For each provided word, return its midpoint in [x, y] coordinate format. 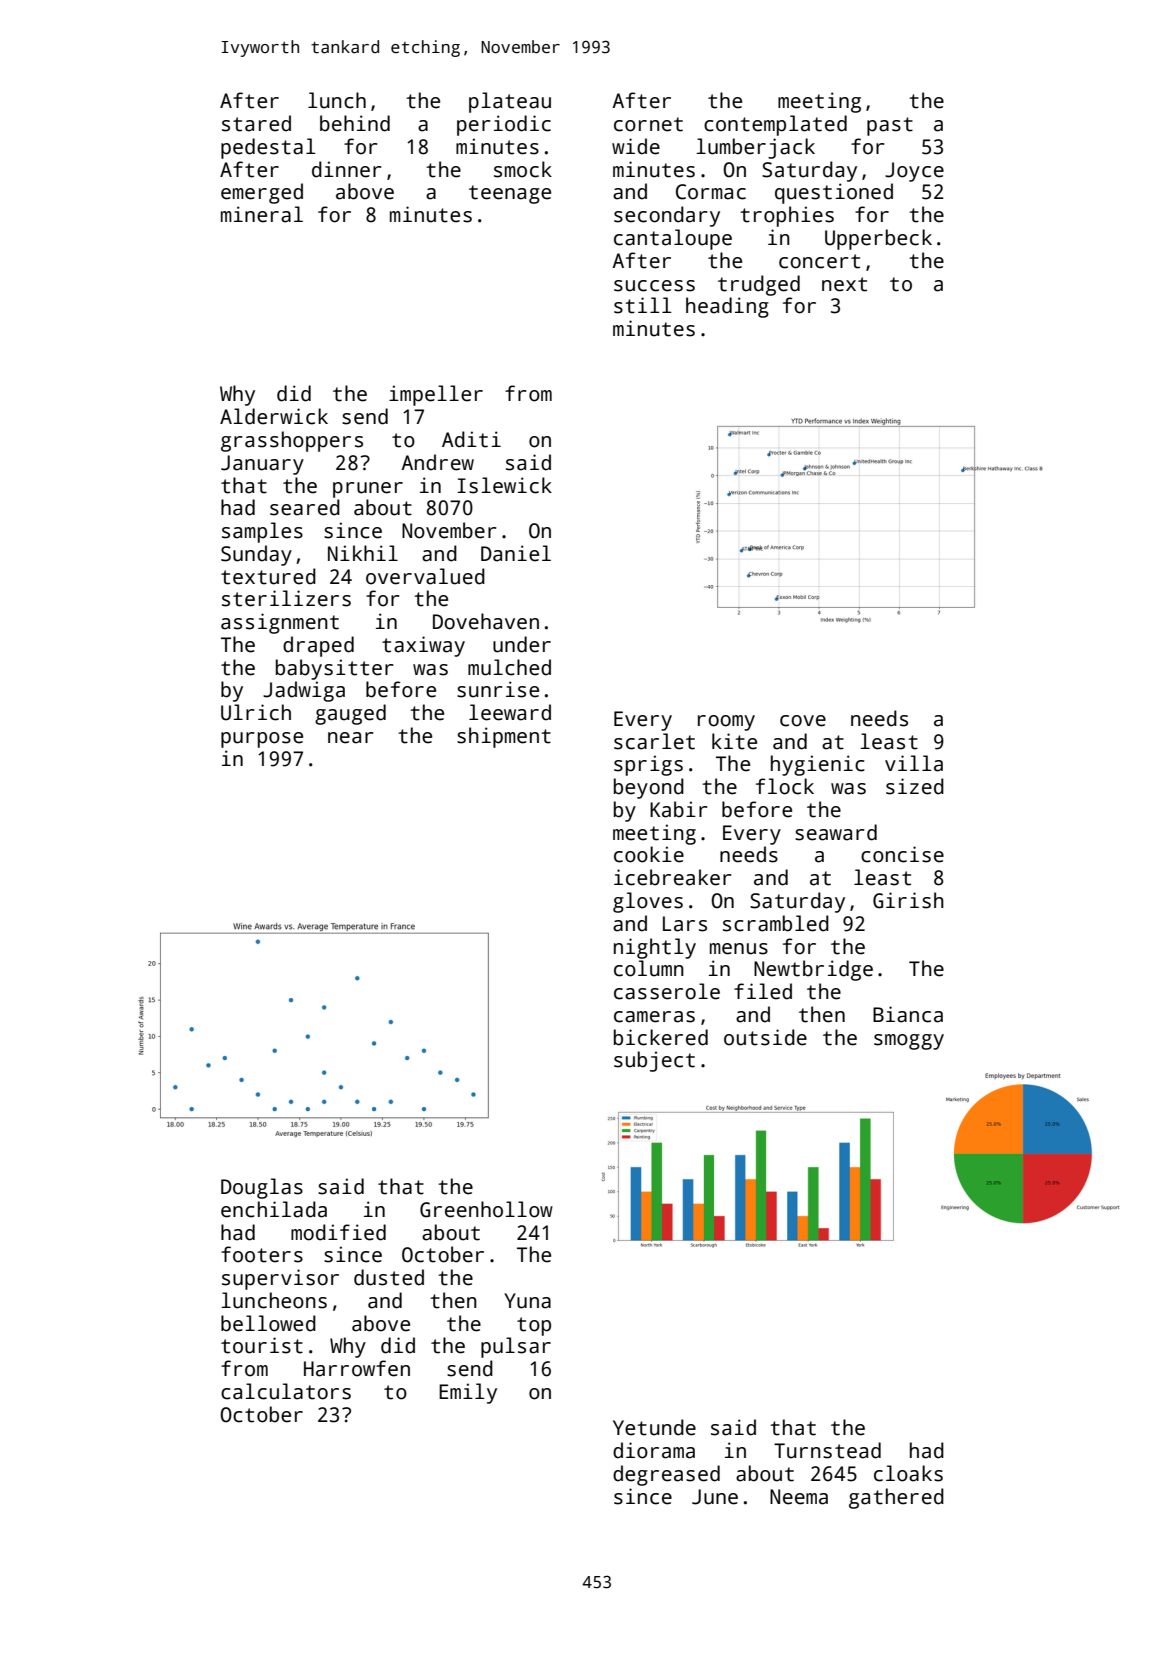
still [643, 305]
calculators [286, 1391]
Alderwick [274, 416]
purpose [262, 740]
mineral [262, 214]
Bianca [908, 1014]
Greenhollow [486, 1209]
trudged [759, 285]
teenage [510, 194]
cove [803, 721]
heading [727, 307]
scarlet [654, 741]
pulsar [516, 1347]
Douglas [262, 1188]
